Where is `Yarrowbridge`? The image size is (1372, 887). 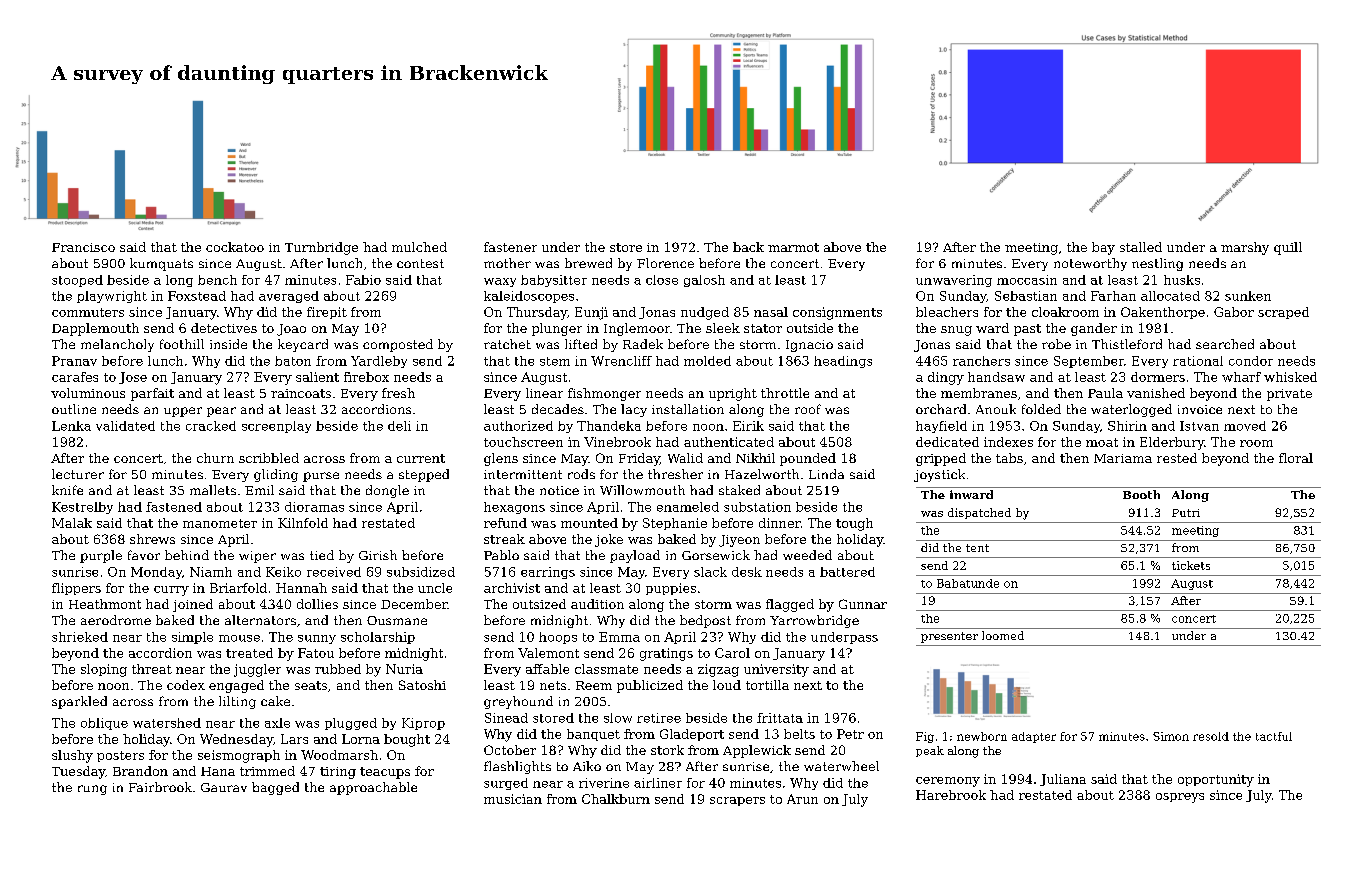 Yarrowbridge is located at coordinates (814, 621).
